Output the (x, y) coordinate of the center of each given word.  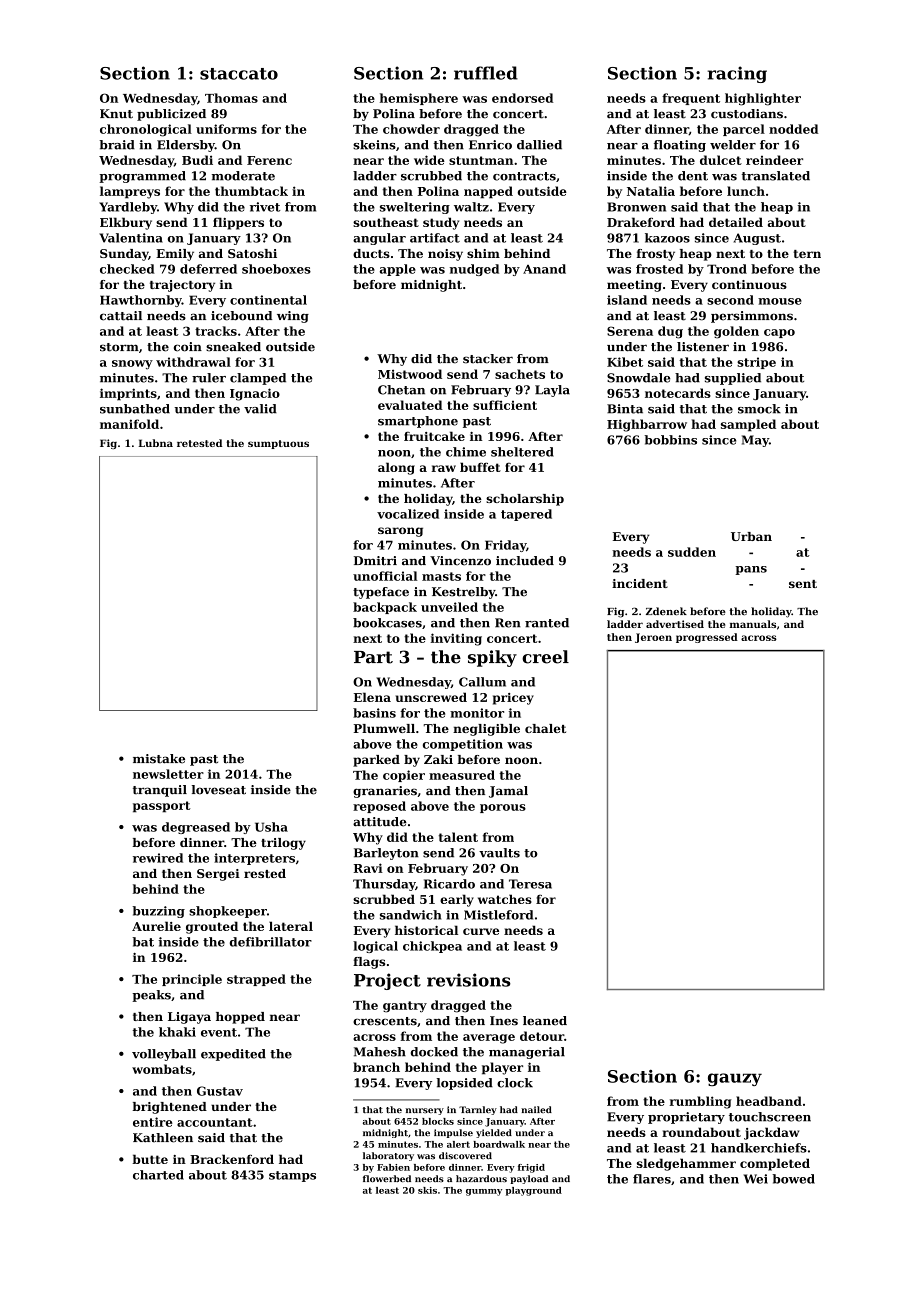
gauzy (735, 1079)
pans (751, 570)
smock (759, 409)
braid (117, 145)
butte (150, 1159)
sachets (520, 374)
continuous (749, 284)
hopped (240, 1018)
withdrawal (193, 362)
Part (373, 657)
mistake (159, 759)
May (755, 441)
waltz (471, 207)
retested (199, 443)
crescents (385, 1021)
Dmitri (375, 561)
